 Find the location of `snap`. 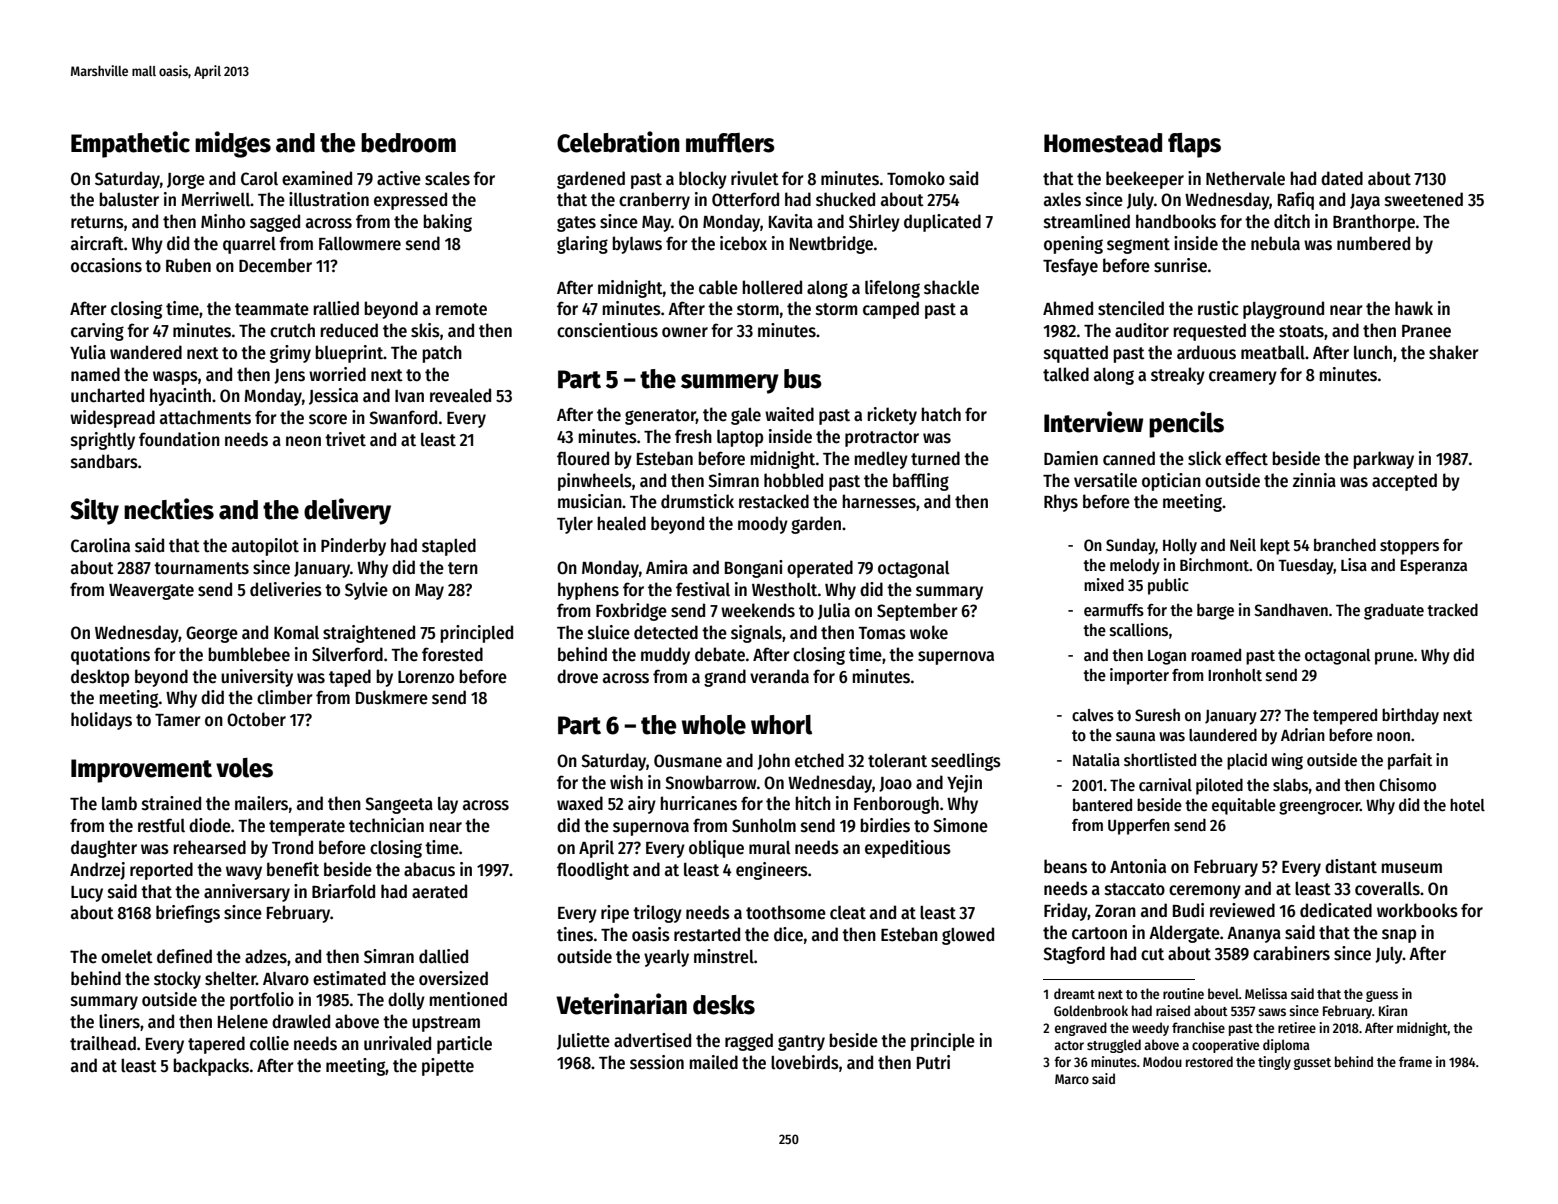

snap is located at coordinates (1399, 936).
